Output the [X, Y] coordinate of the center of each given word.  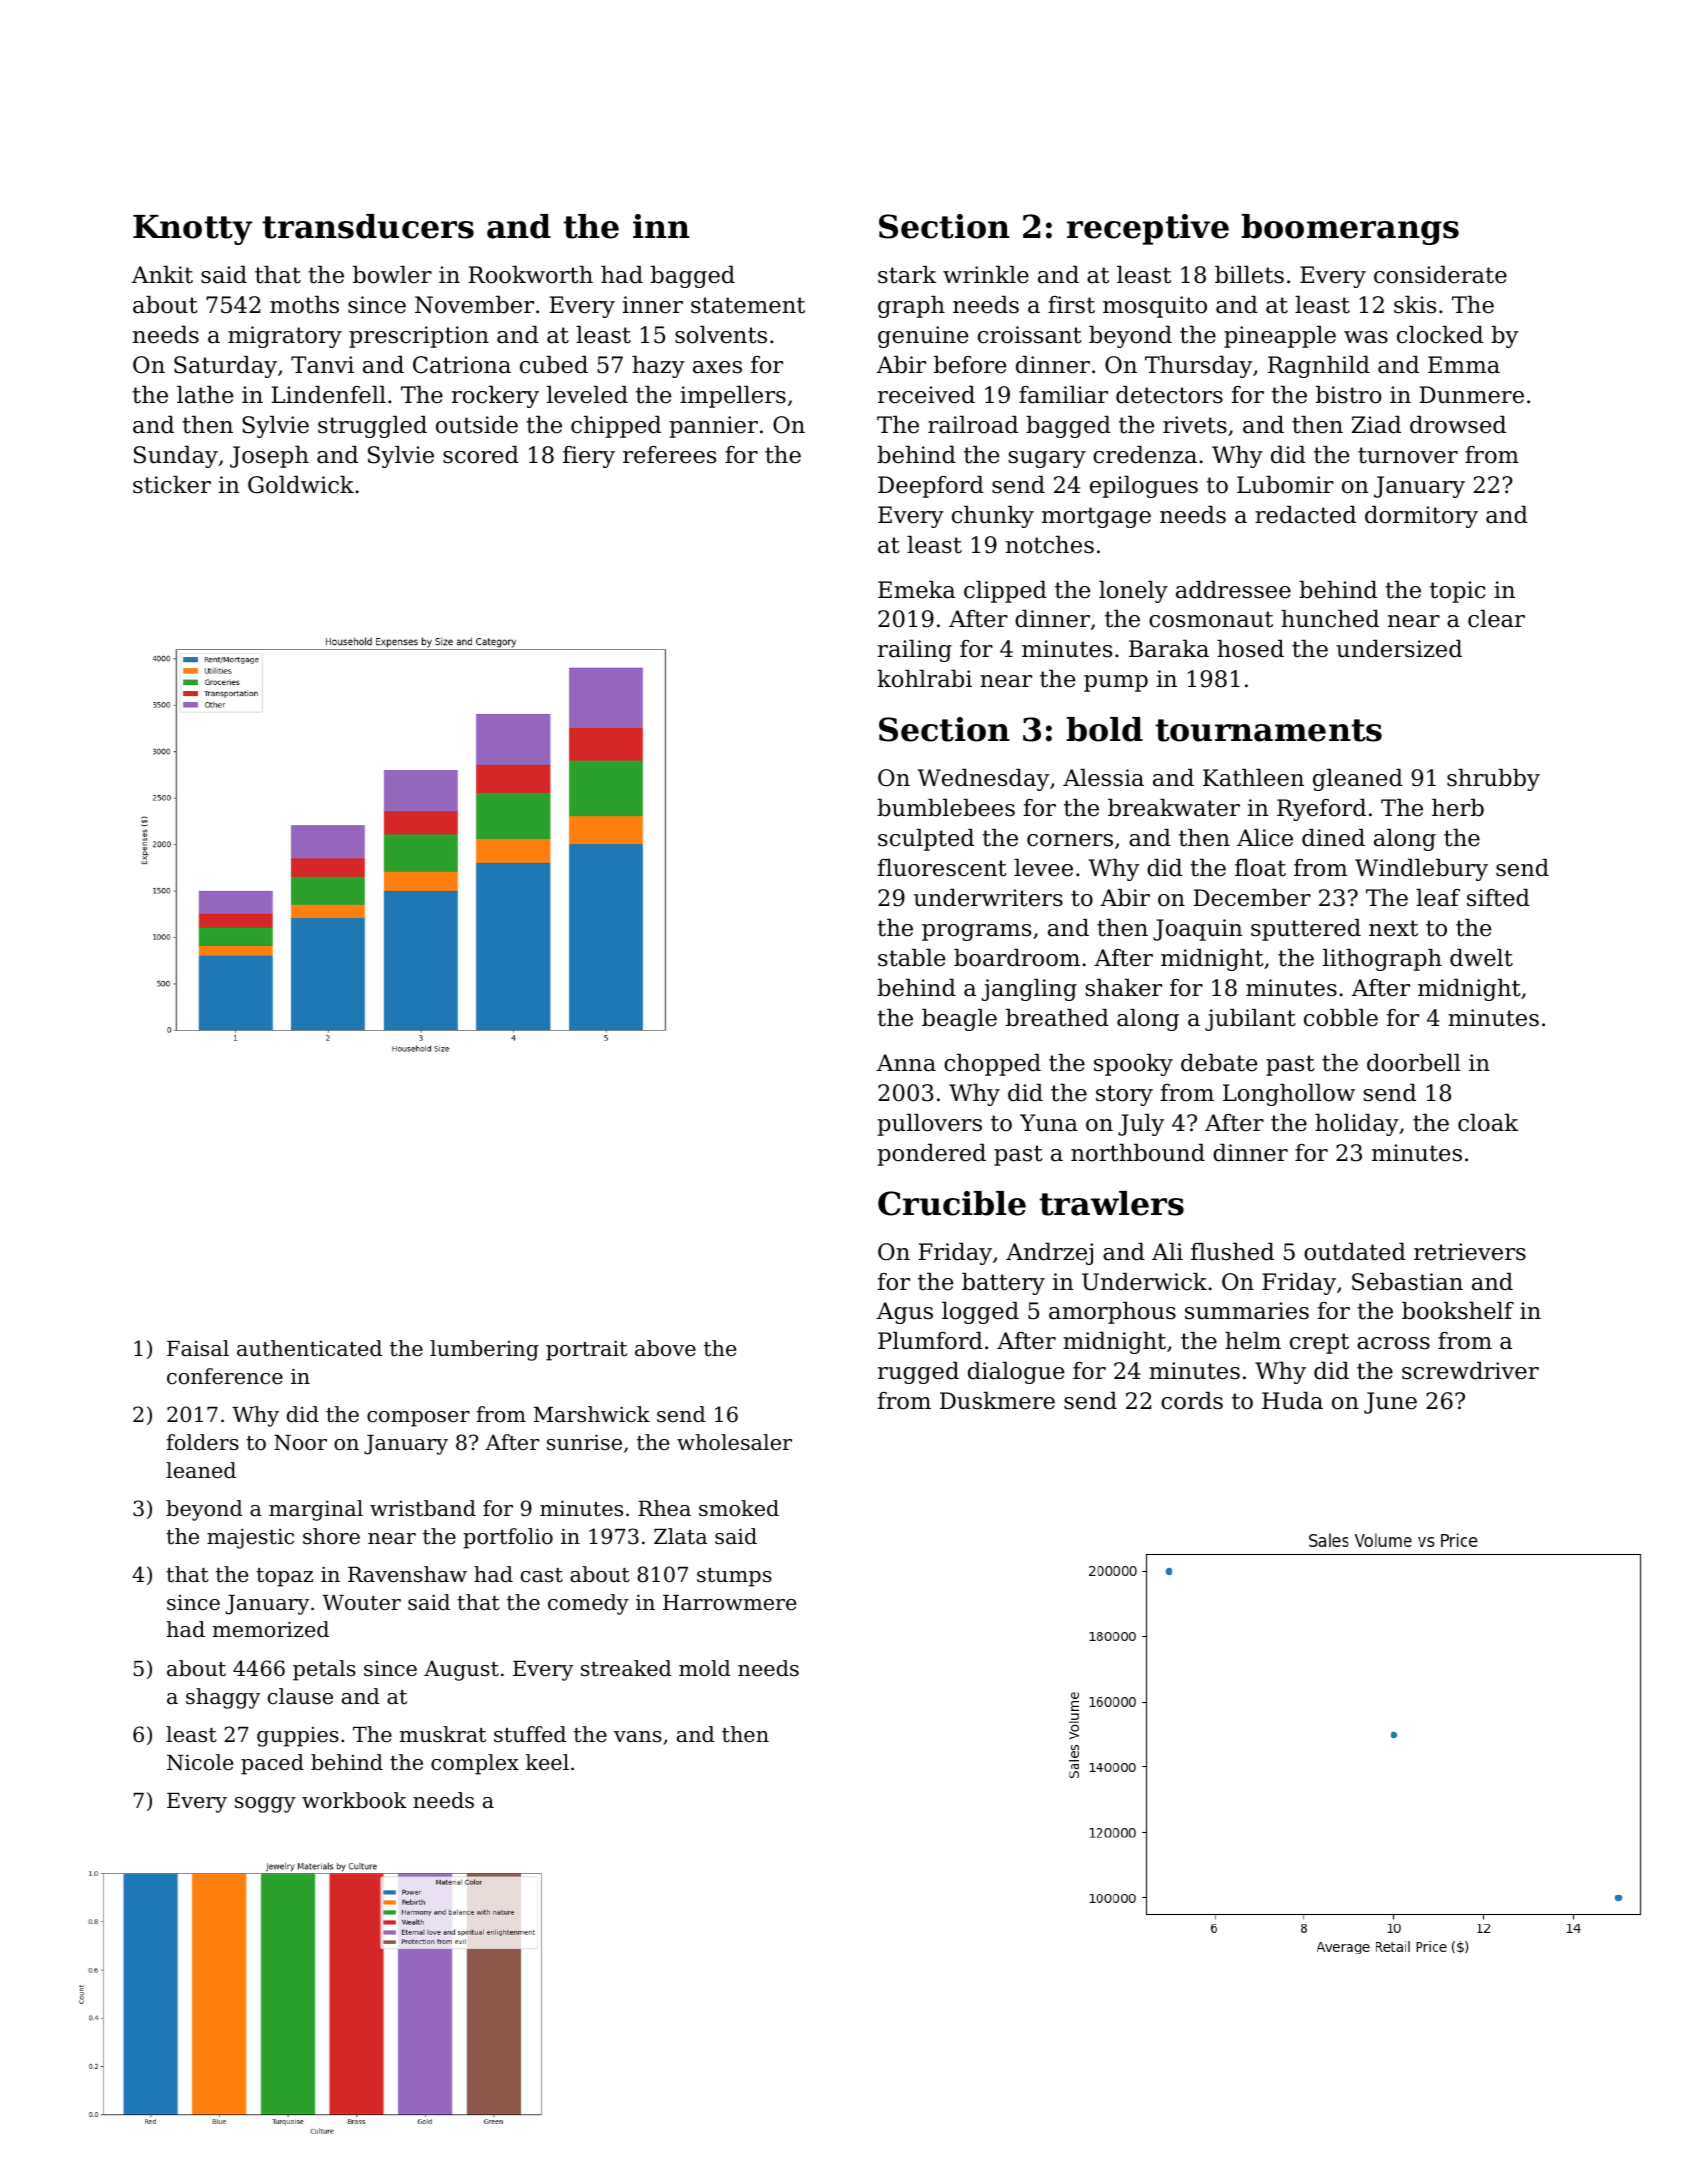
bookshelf [1458, 1311]
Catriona [462, 365]
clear [1496, 619]
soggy [265, 1805]
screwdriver [1470, 1371]
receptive [1148, 229]
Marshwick [592, 1414]
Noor [300, 1443]
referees [669, 455]
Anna [906, 1063]
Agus [905, 1313]
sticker [172, 485]
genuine [923, 337]
